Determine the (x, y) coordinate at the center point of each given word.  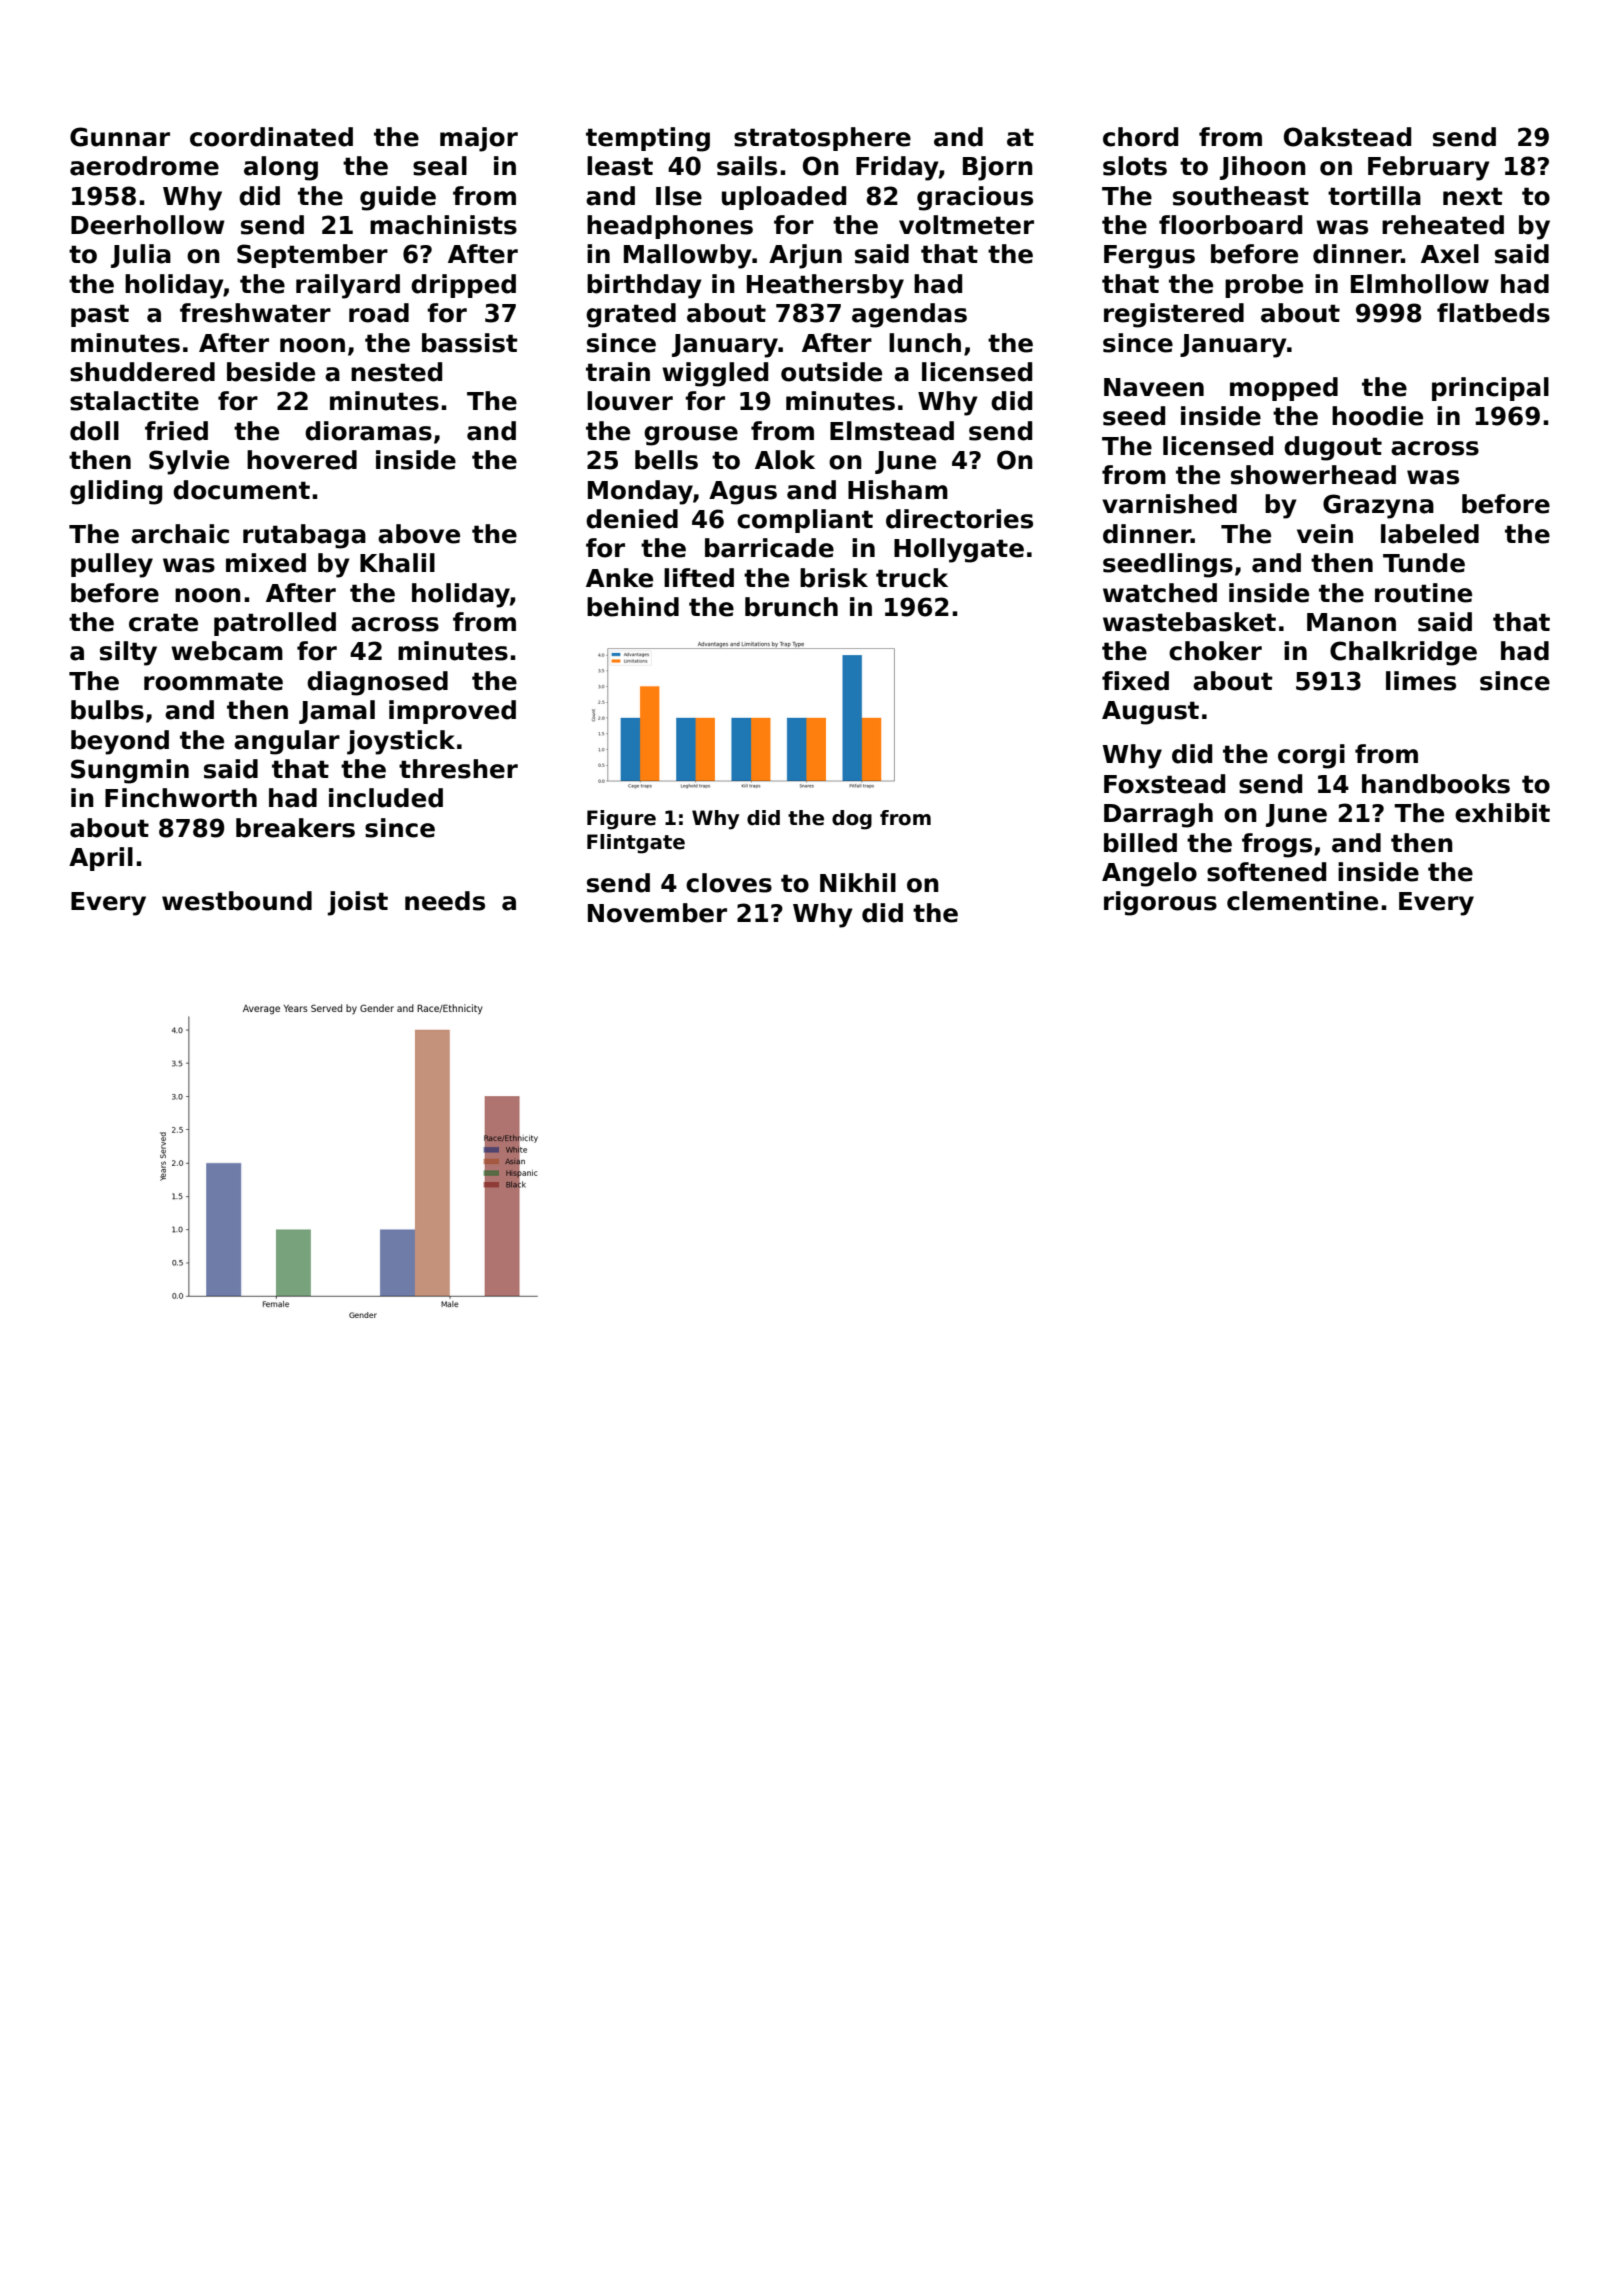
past (100, 315)
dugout (1333, 448)
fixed (1135, 681)
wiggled (715, 374)
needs (445, 901)
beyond (120, 742)
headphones (670, 227)
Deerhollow (148, 225)
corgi (1311, 756)
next (1472, 196)
